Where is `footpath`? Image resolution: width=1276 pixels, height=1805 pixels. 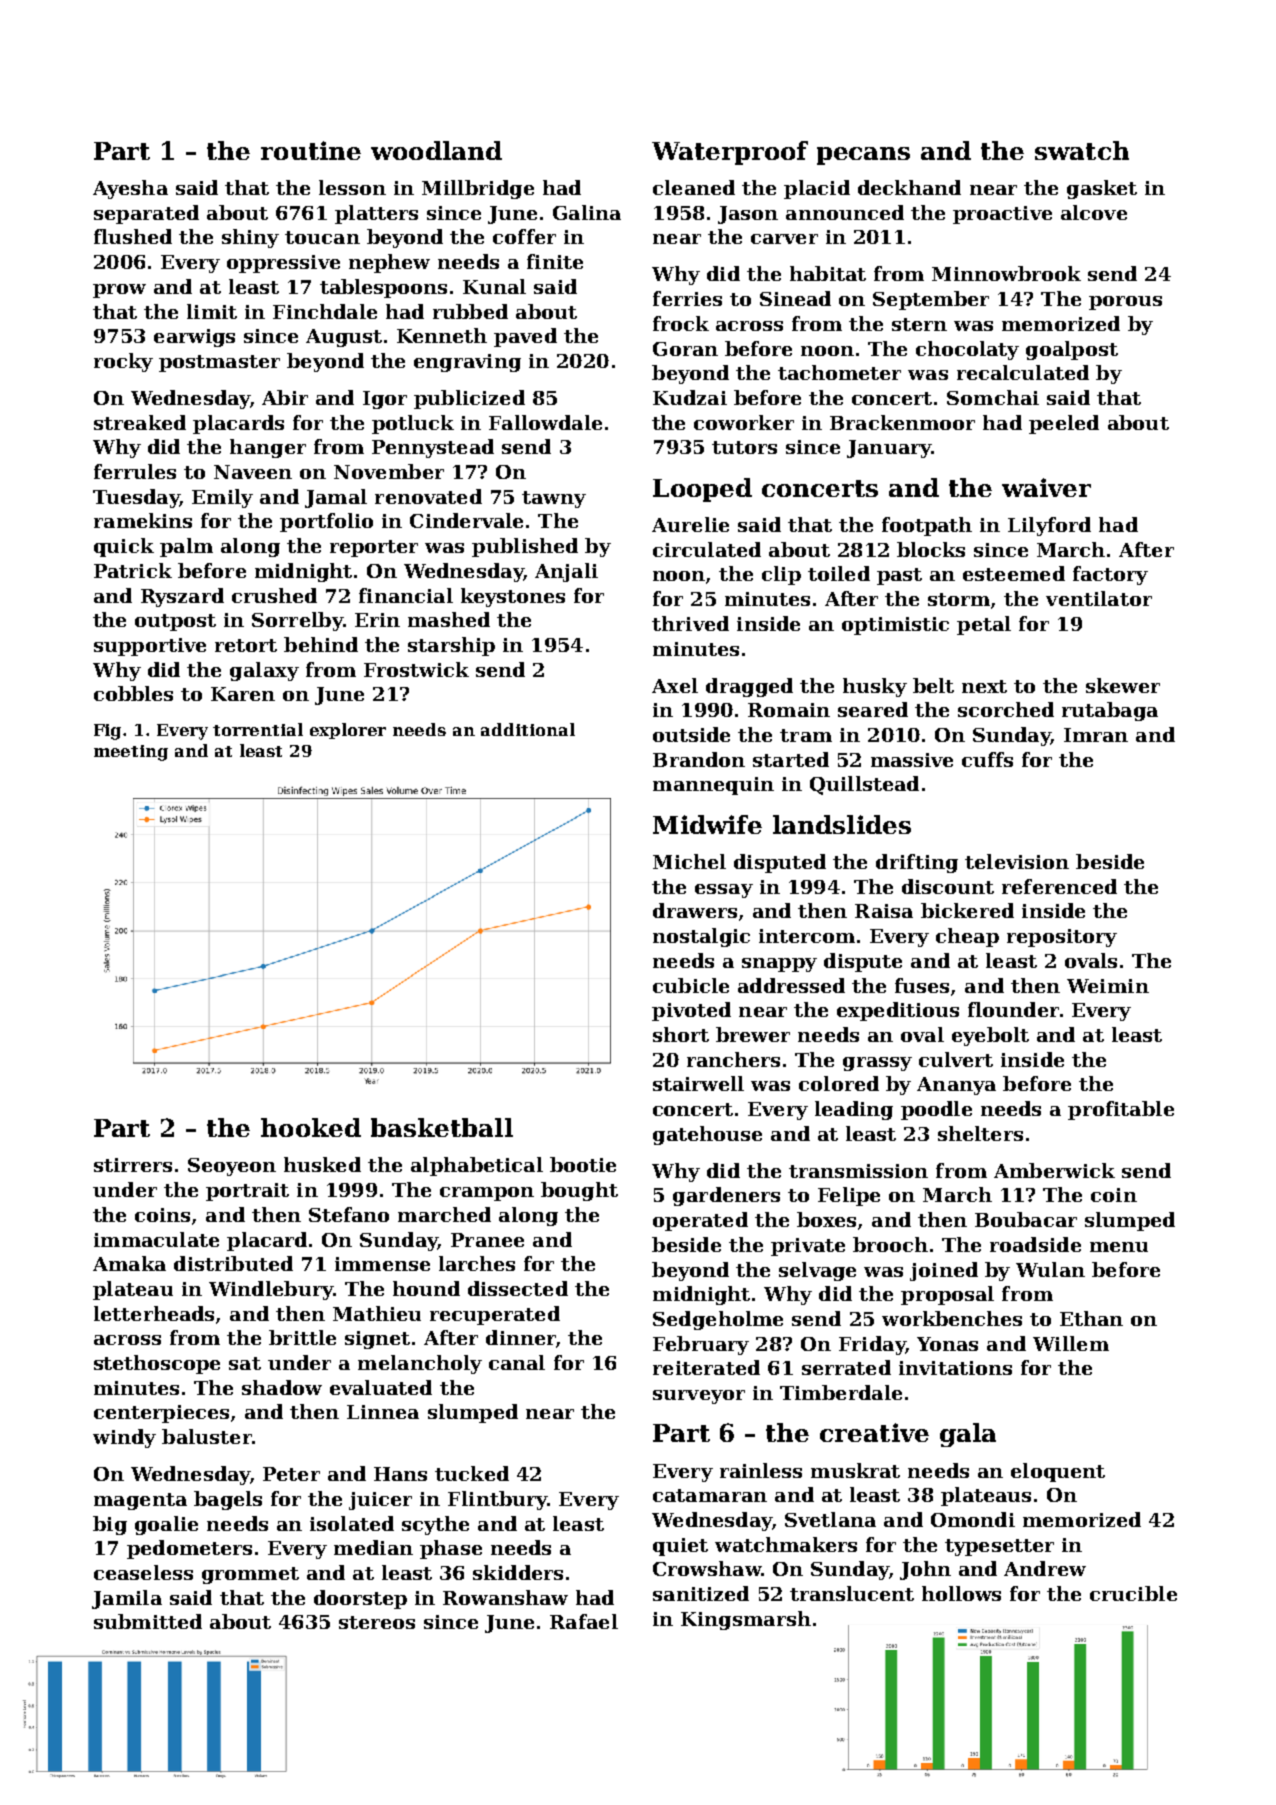
footpath is located at coordinates (927, 526).
